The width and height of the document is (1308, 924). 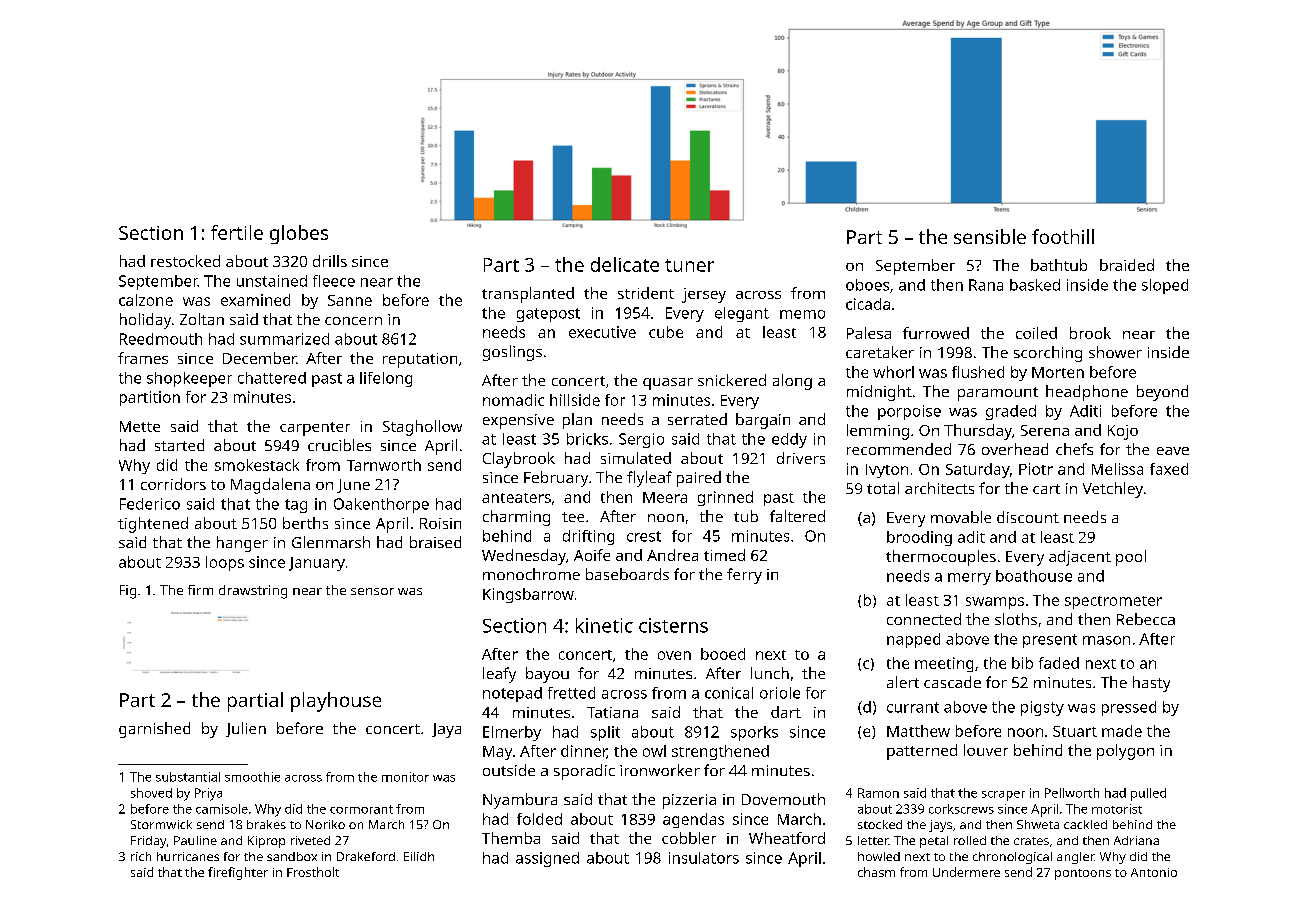 What do you see at coordinates (1154, 872) in the document?
I see `Antonio` at bounding box center [1154, 872].
